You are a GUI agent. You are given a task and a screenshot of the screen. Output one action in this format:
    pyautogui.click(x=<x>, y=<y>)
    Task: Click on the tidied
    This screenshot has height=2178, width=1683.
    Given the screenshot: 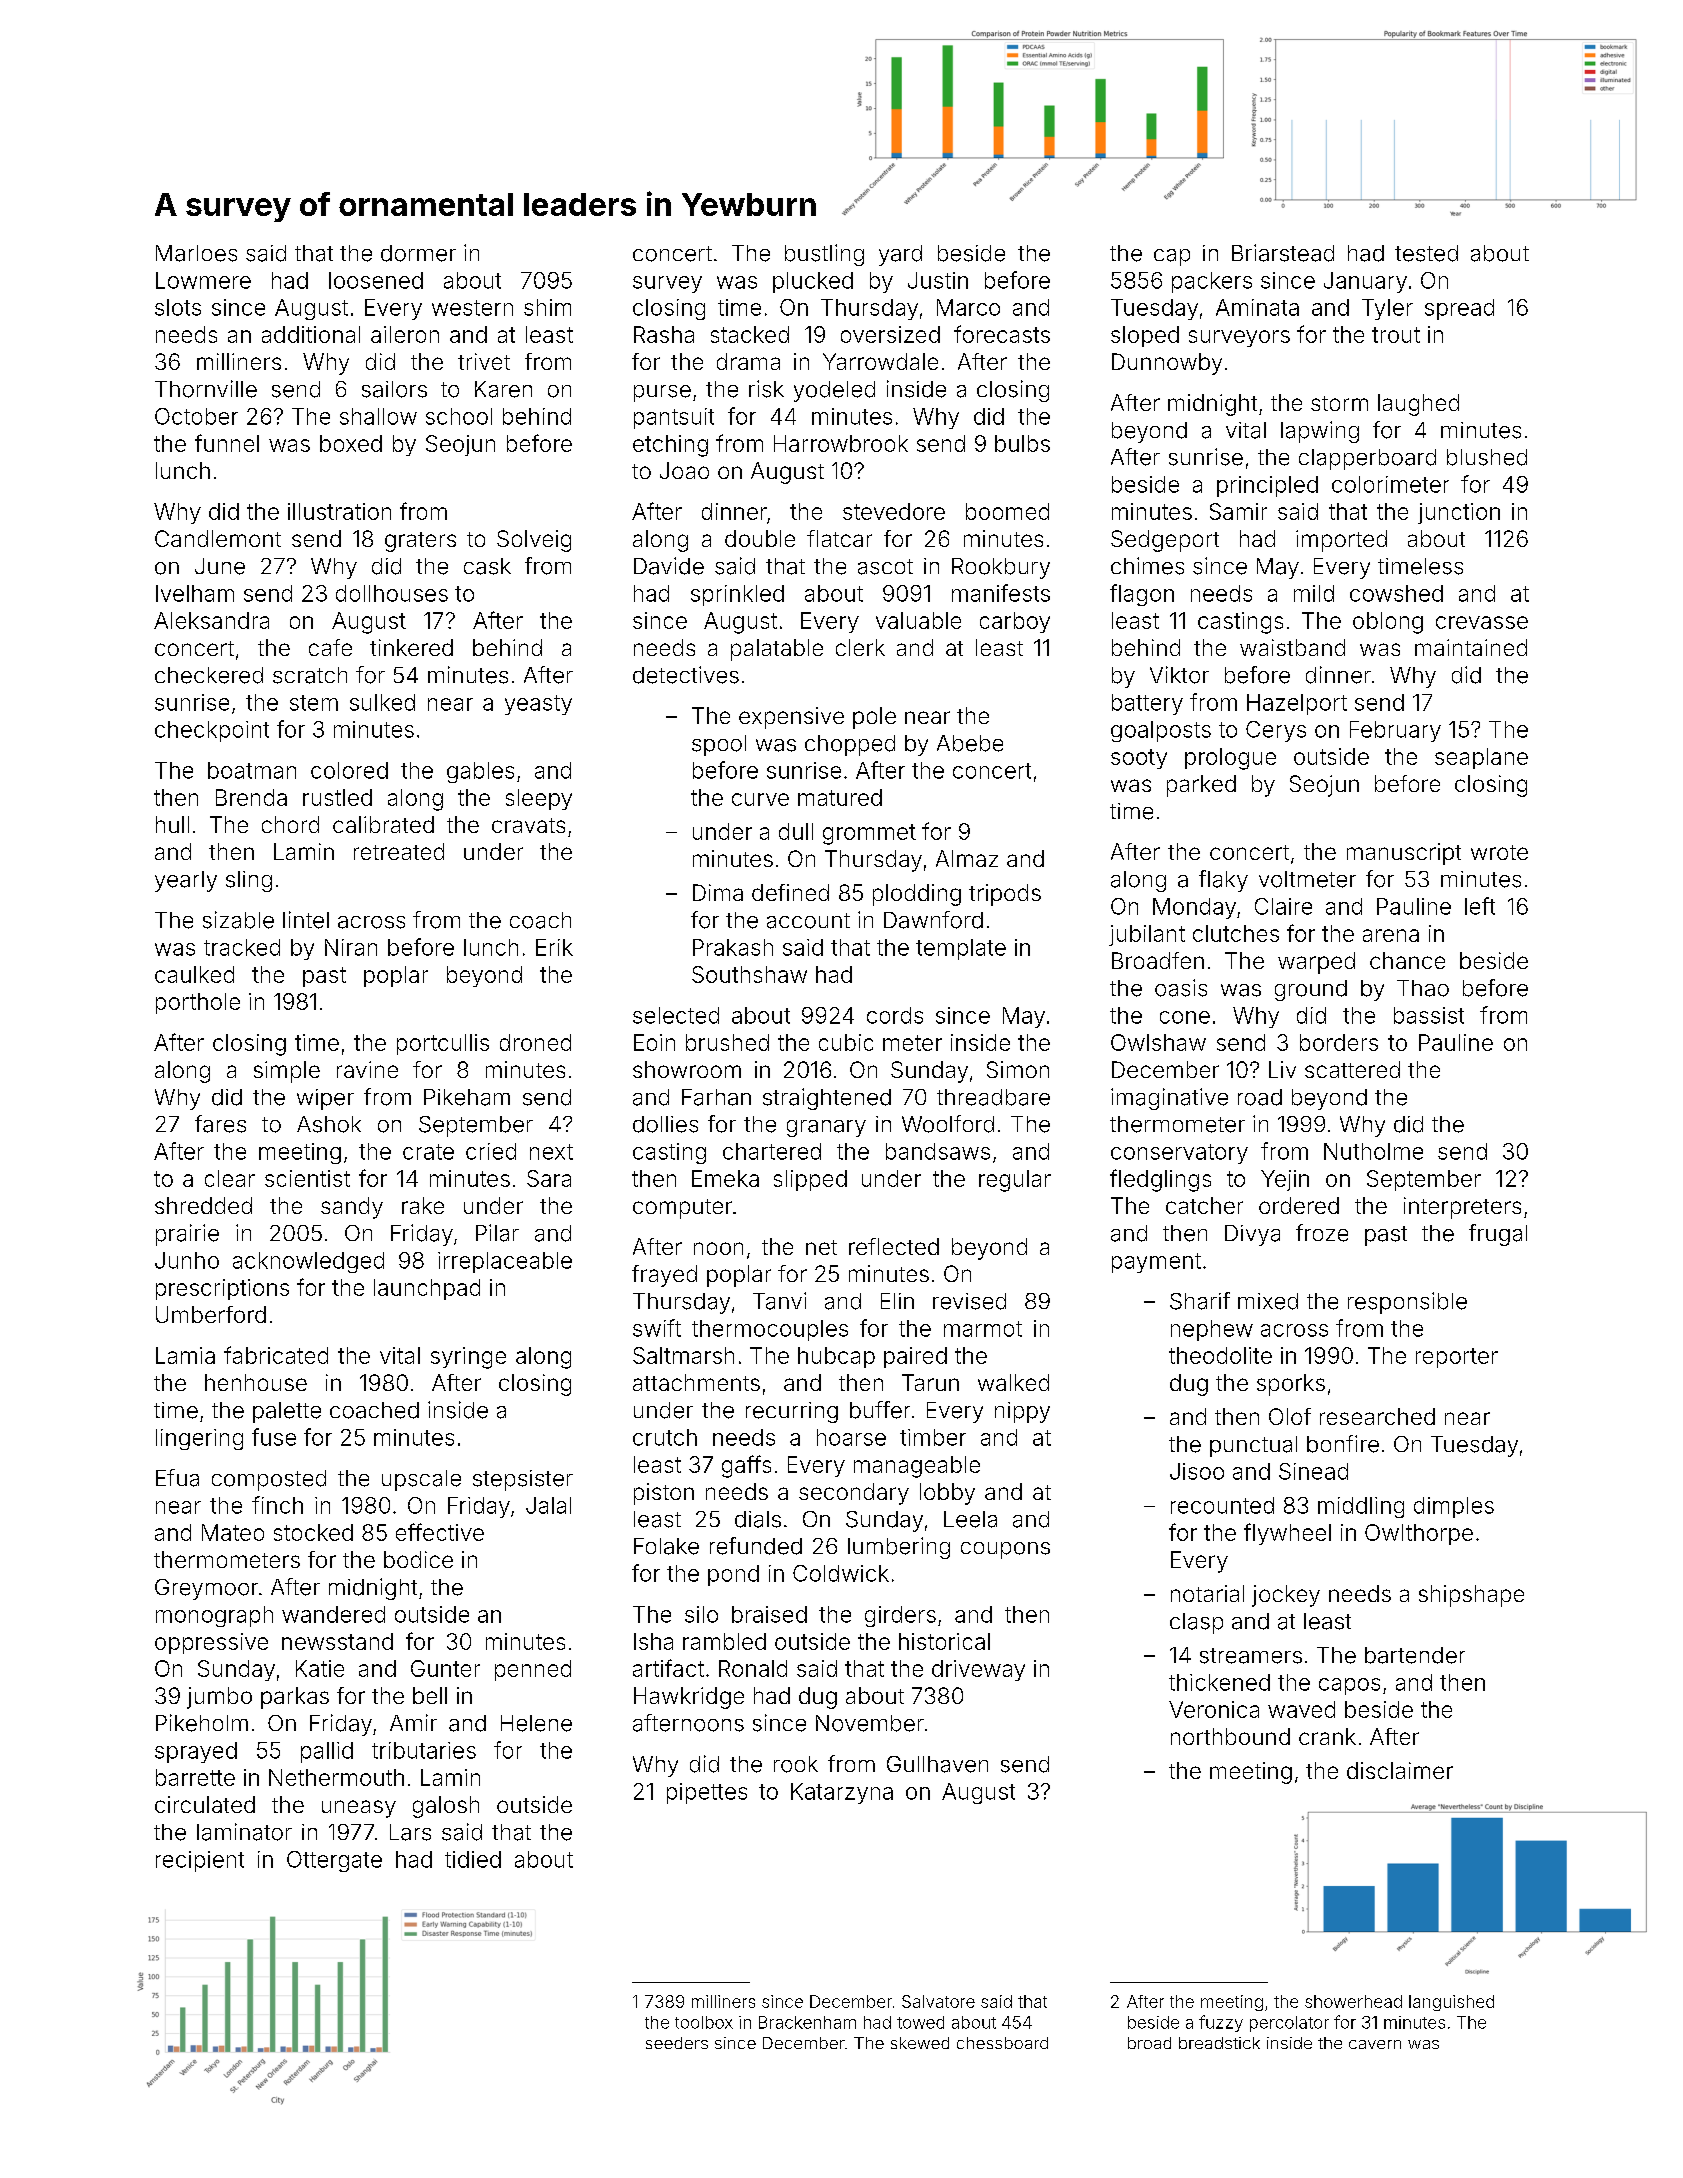 What is the action you would take?
    pyautogui.click(x=473, y=1859)
